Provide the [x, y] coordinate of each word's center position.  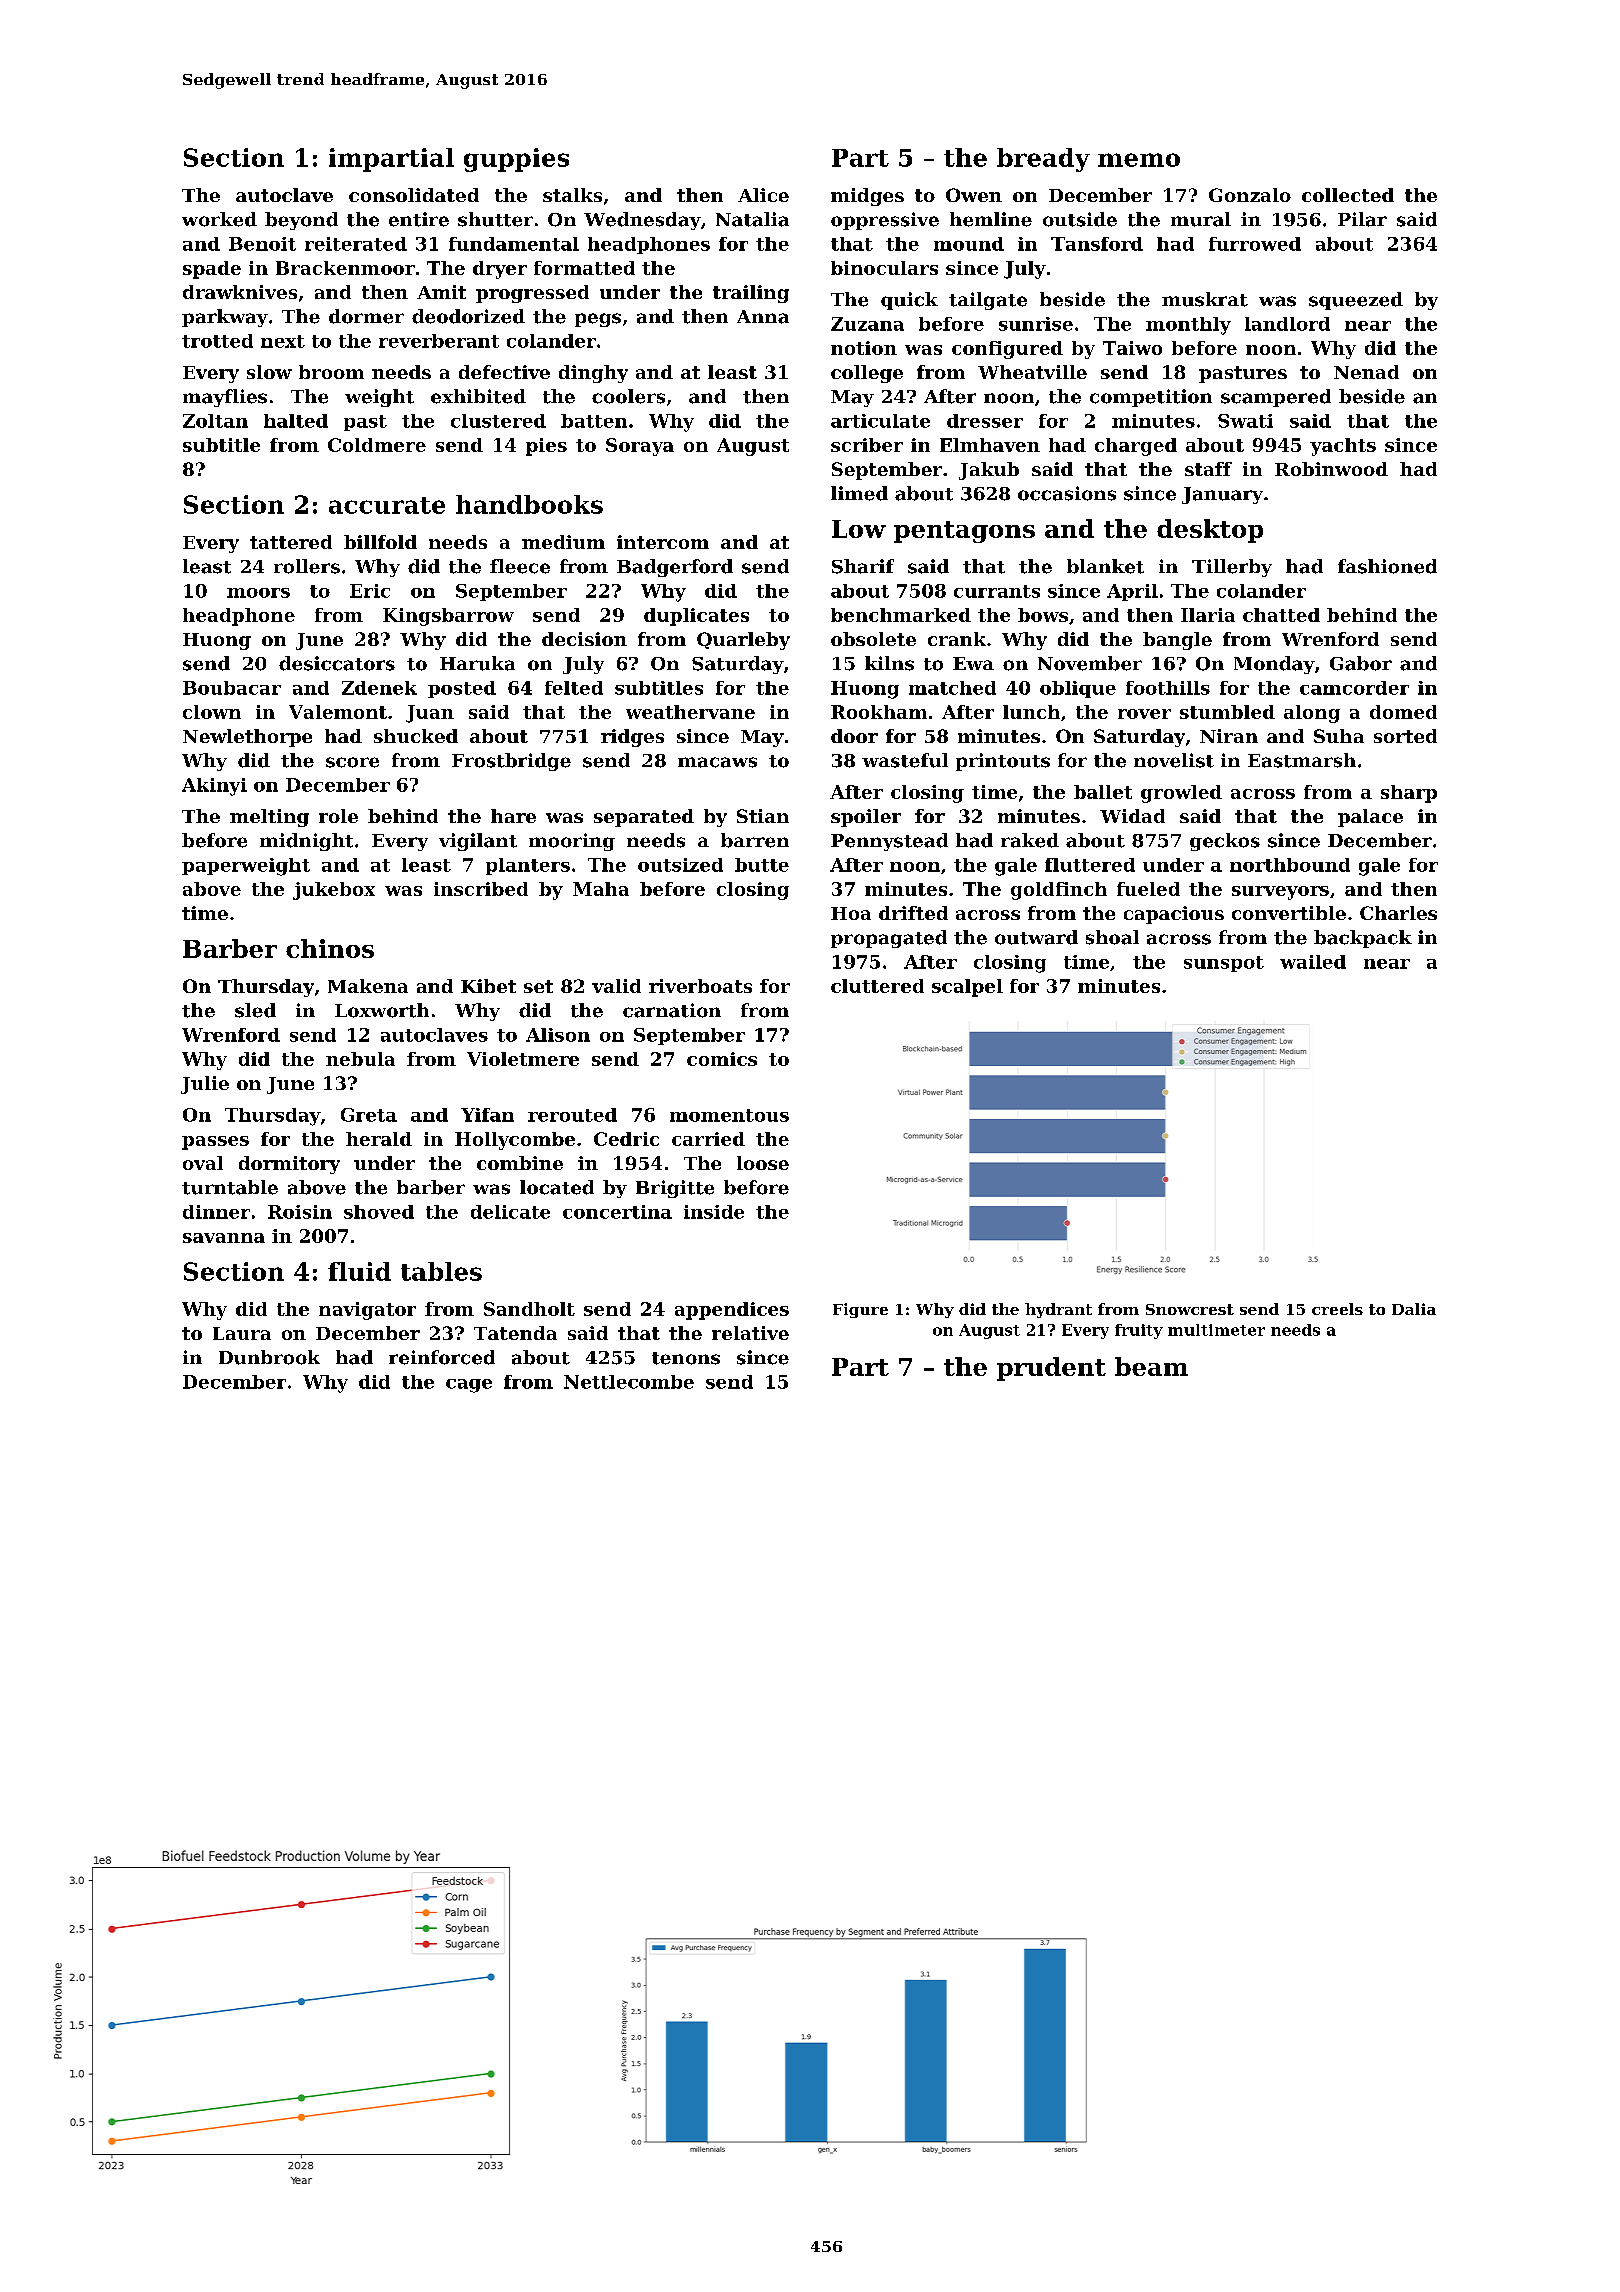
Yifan [487, 1115]
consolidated [414, 195]
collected [1348, 195]
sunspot [1224, 964]
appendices [732, 1311]
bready [1043, 160]
